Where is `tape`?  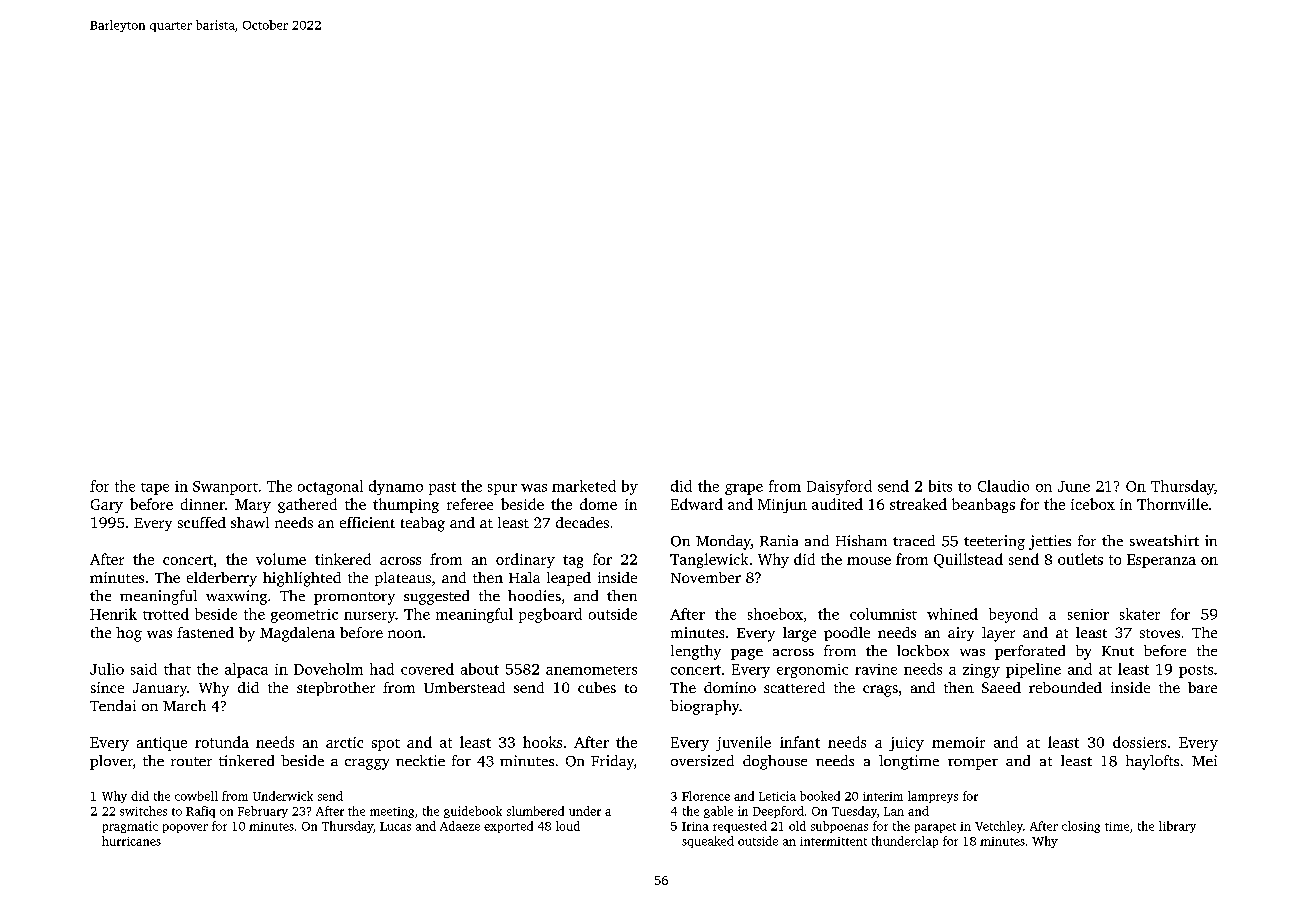
tape is located at coordinates (155, 489).
